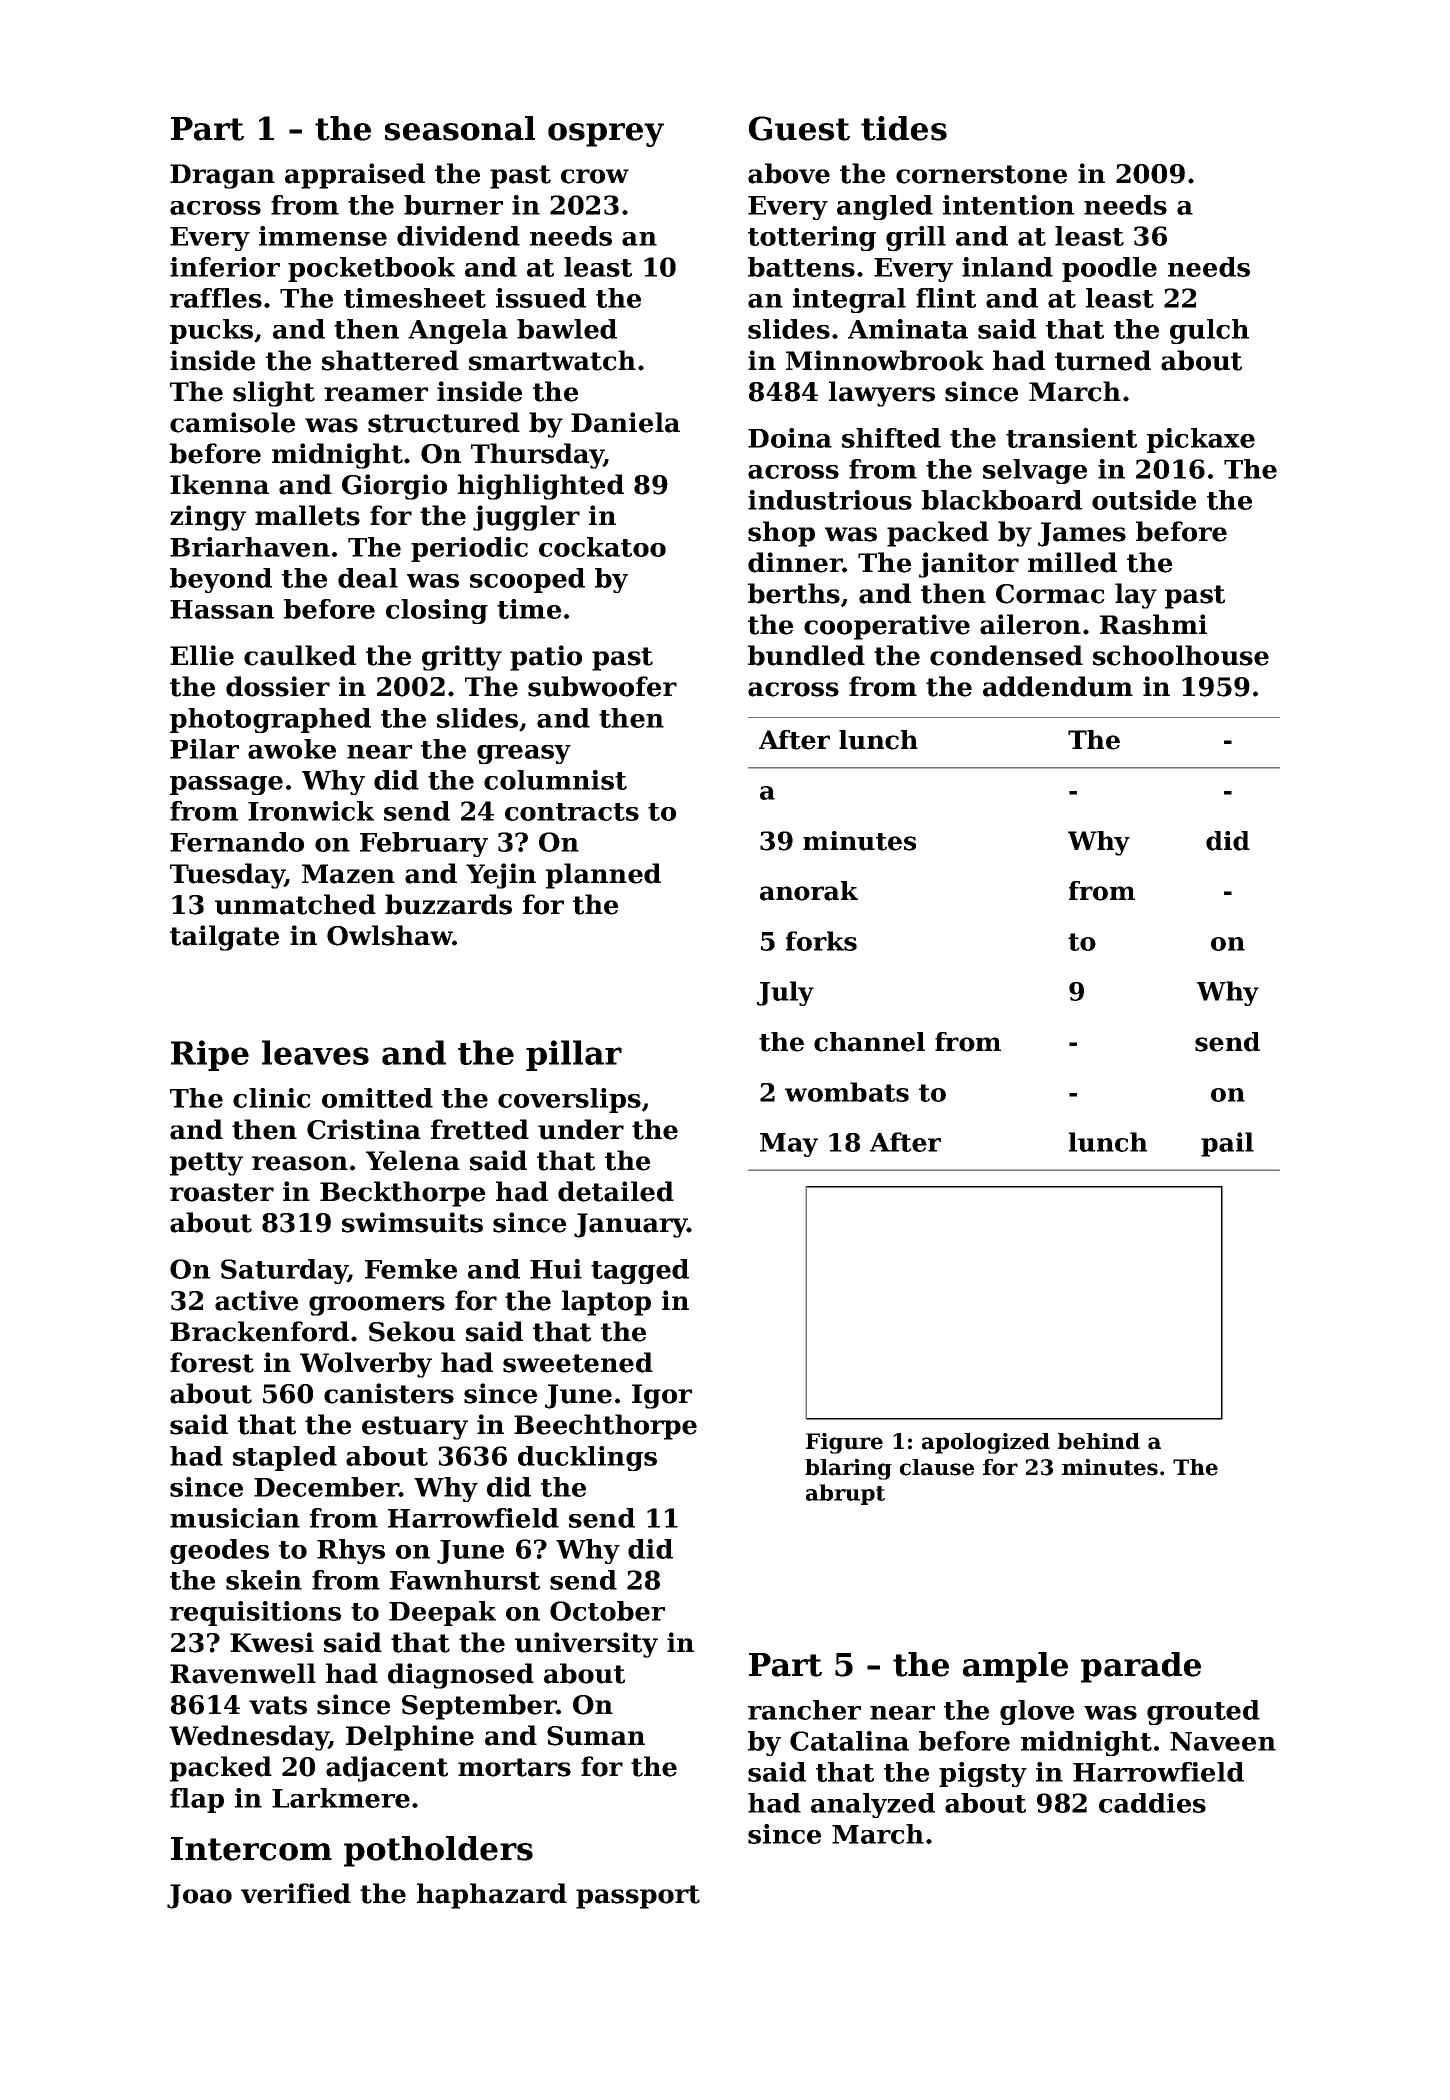 The width and height of the screenshot is (1450, 2100). What do you see at coordinates (946, 298) in the screenshot?
I see `flint` at bounding box center [946, 298].
